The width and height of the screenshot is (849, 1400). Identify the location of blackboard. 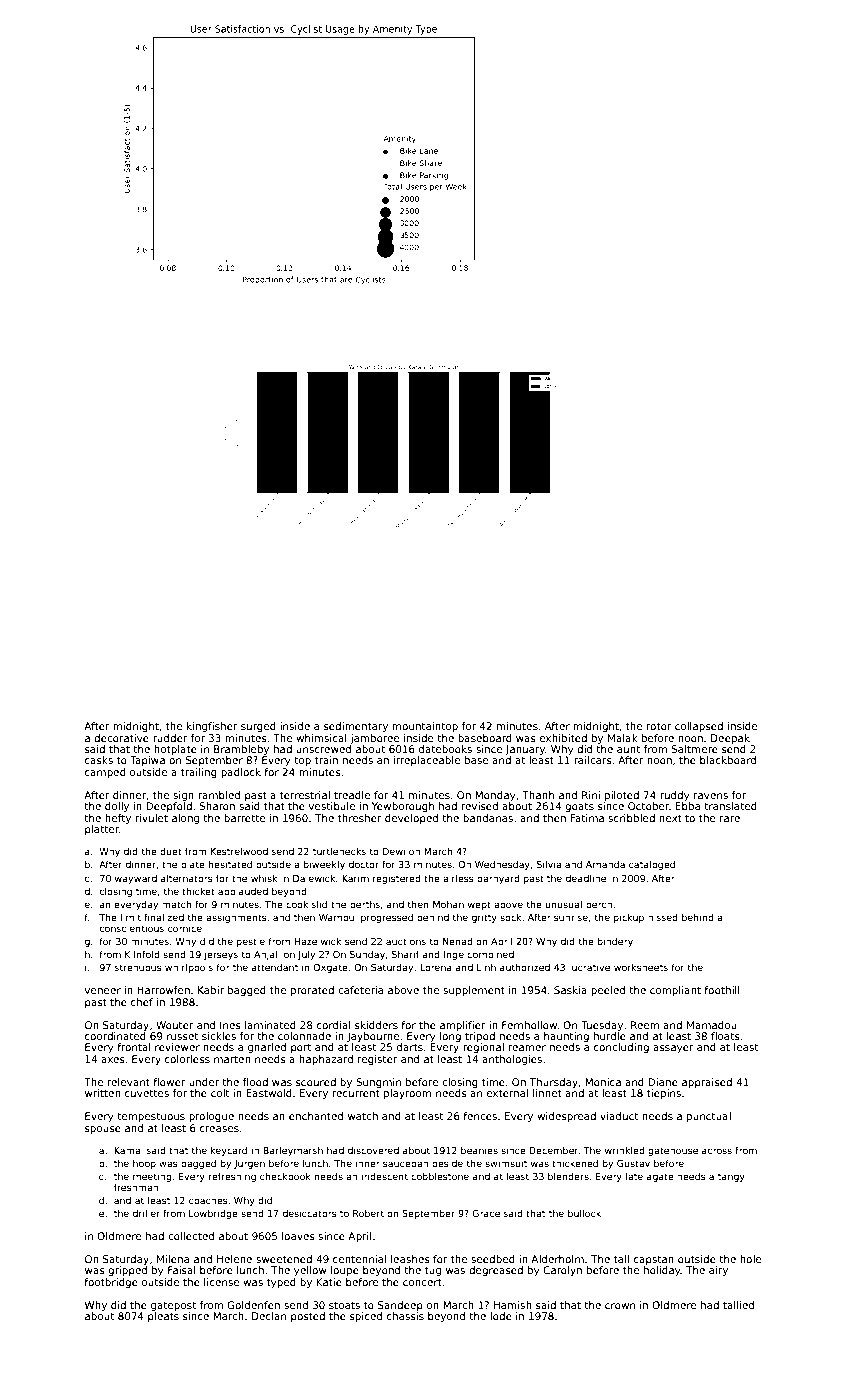
(728, 760).
